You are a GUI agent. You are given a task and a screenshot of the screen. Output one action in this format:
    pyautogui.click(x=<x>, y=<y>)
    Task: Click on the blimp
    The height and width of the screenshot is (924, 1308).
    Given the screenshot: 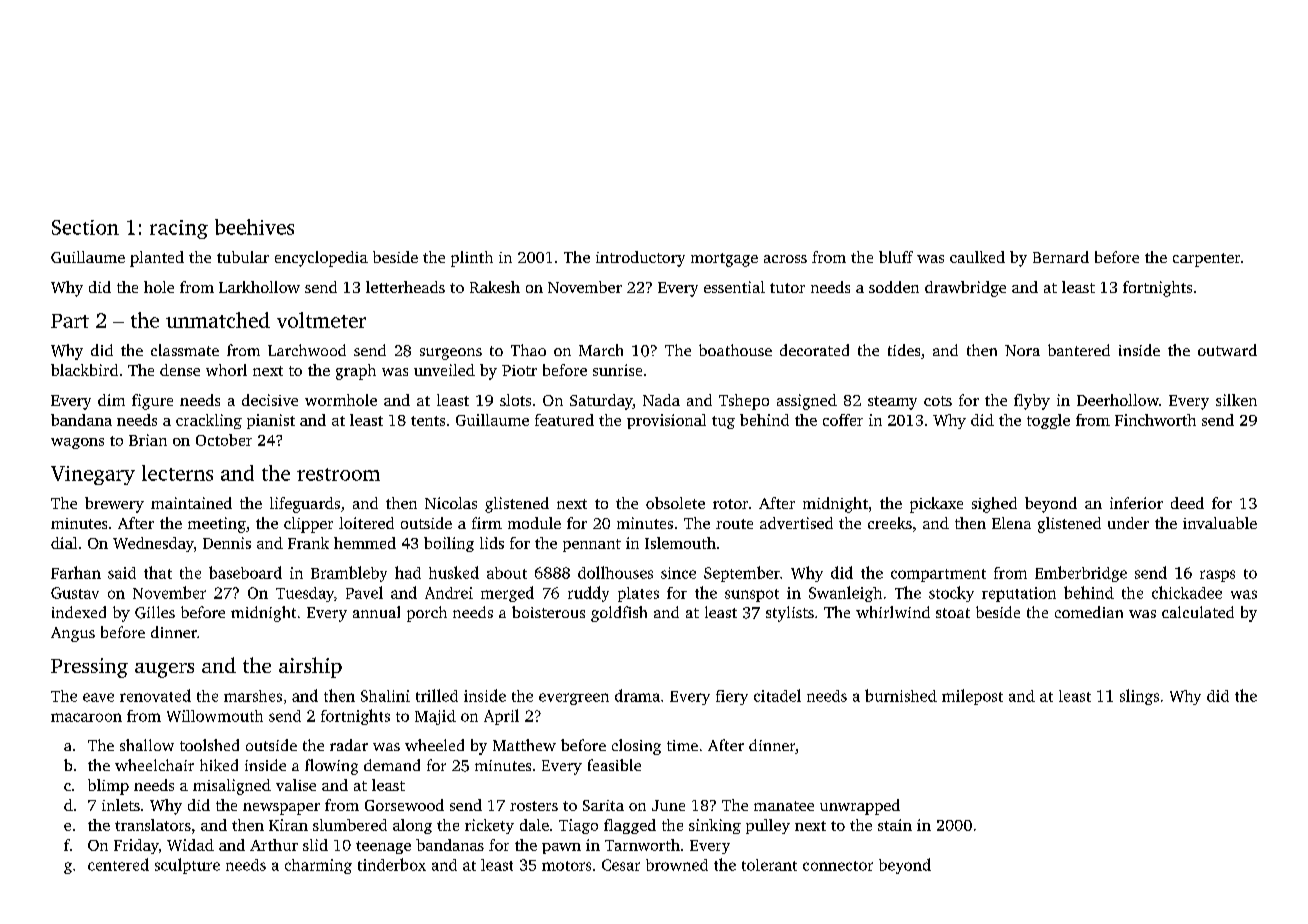 What is the action you would take?
    pyautogui.click(x=108, y=787)
